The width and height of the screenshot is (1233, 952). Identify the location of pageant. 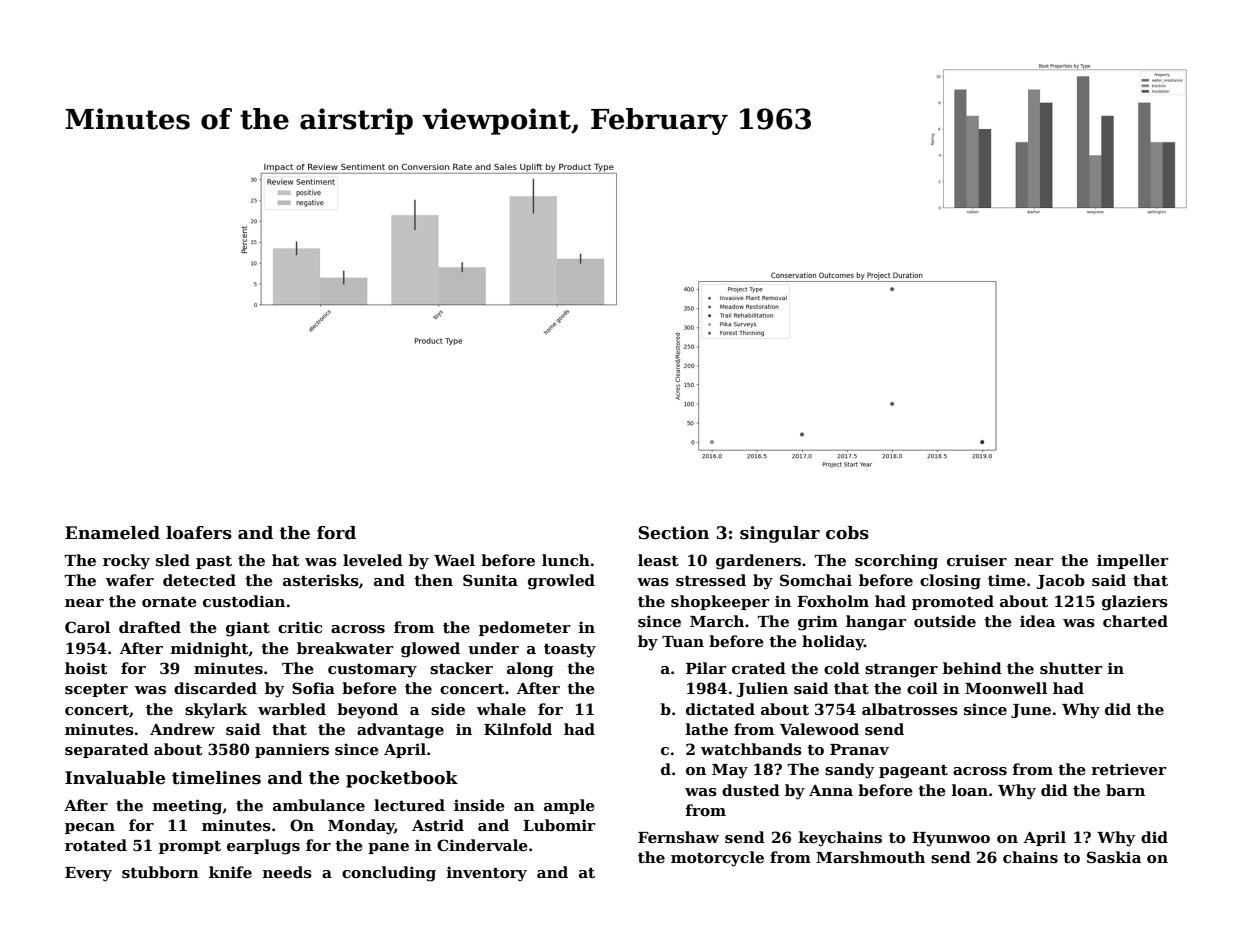
(913, 772).
